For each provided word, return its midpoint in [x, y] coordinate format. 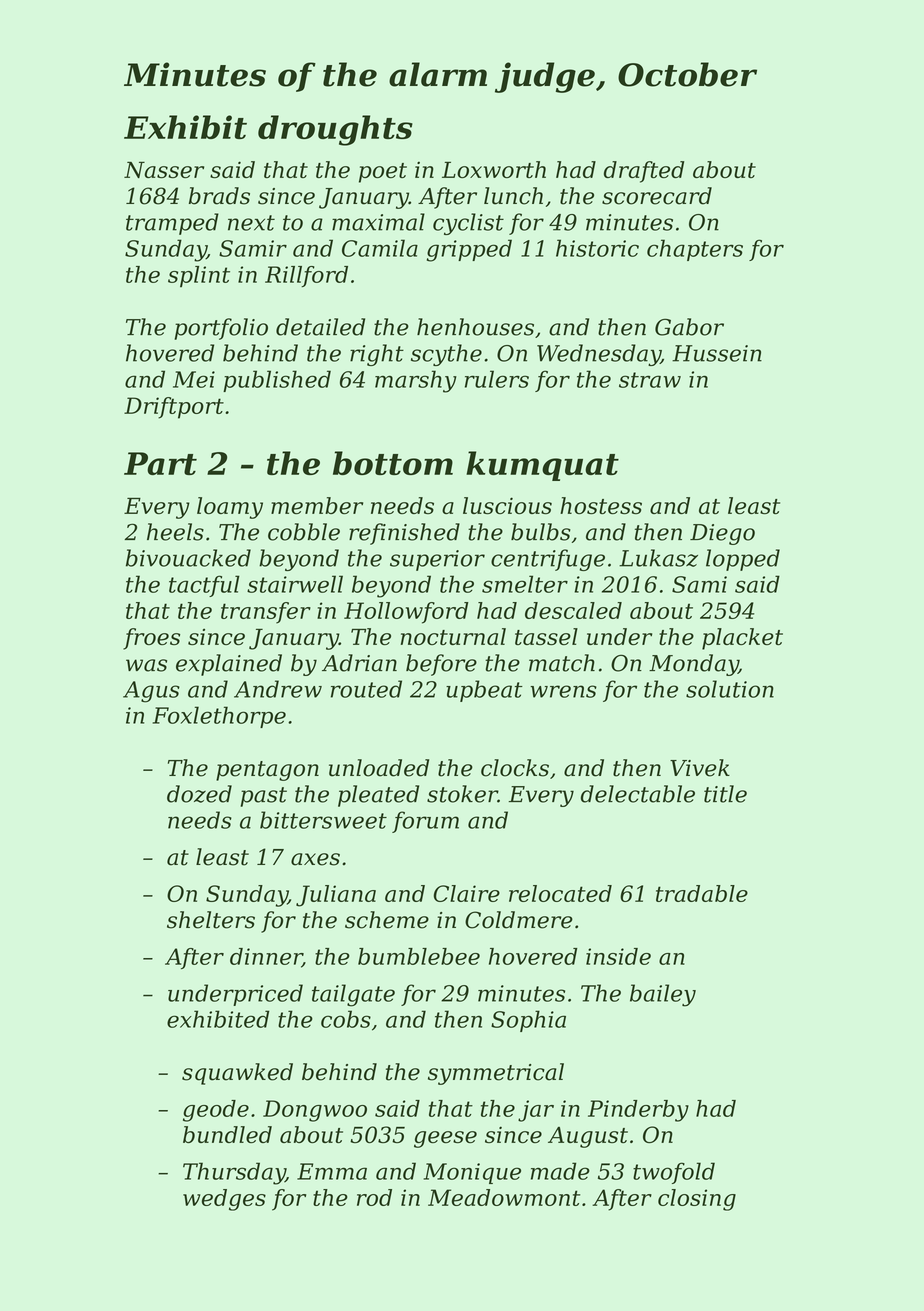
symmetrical [496, 1074]
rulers [497, 379]
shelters [211, 920]
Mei [194, 379]
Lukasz [658, 558]
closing [697, 1200]
